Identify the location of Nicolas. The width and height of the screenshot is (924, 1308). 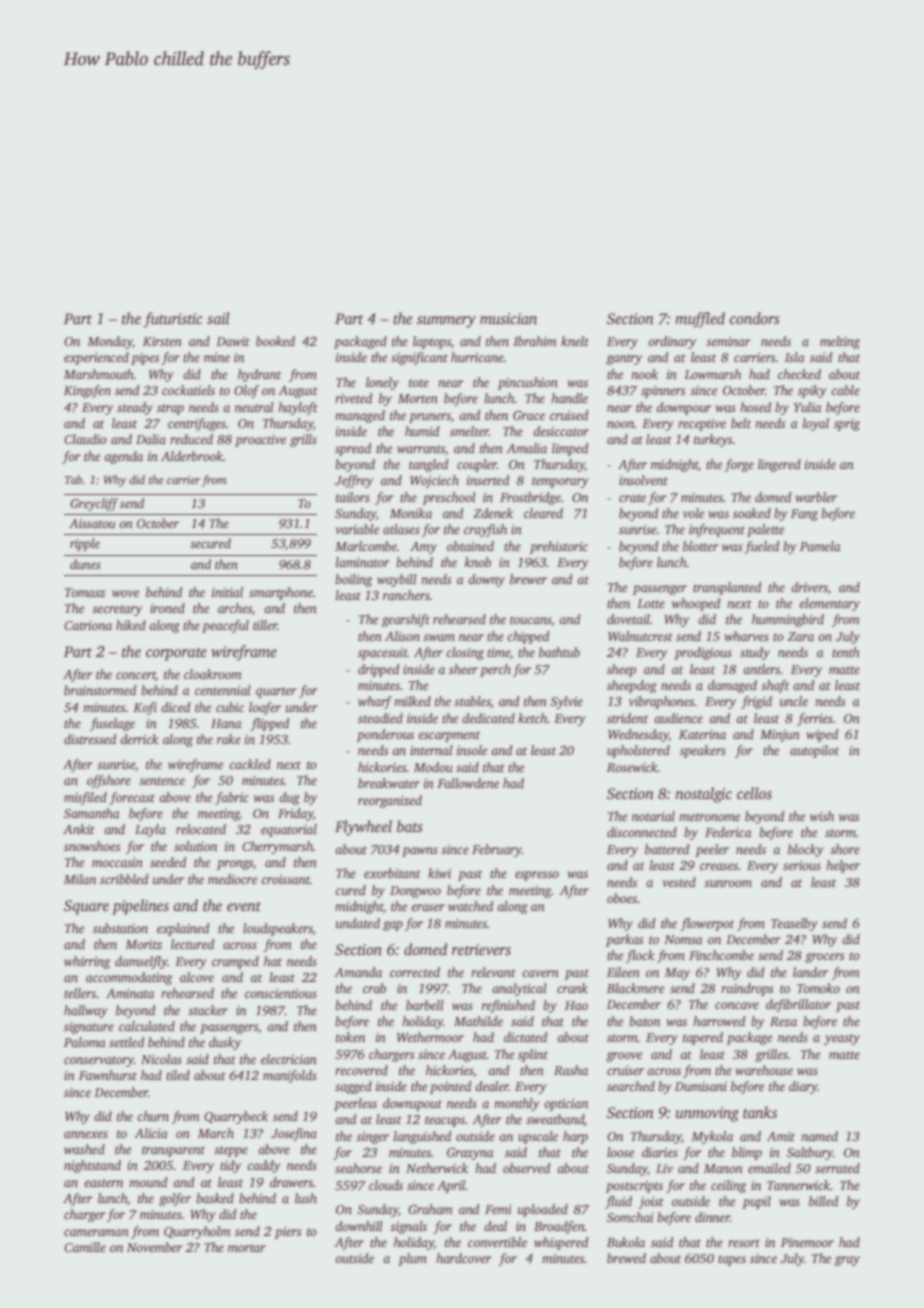
(161, 1059).
